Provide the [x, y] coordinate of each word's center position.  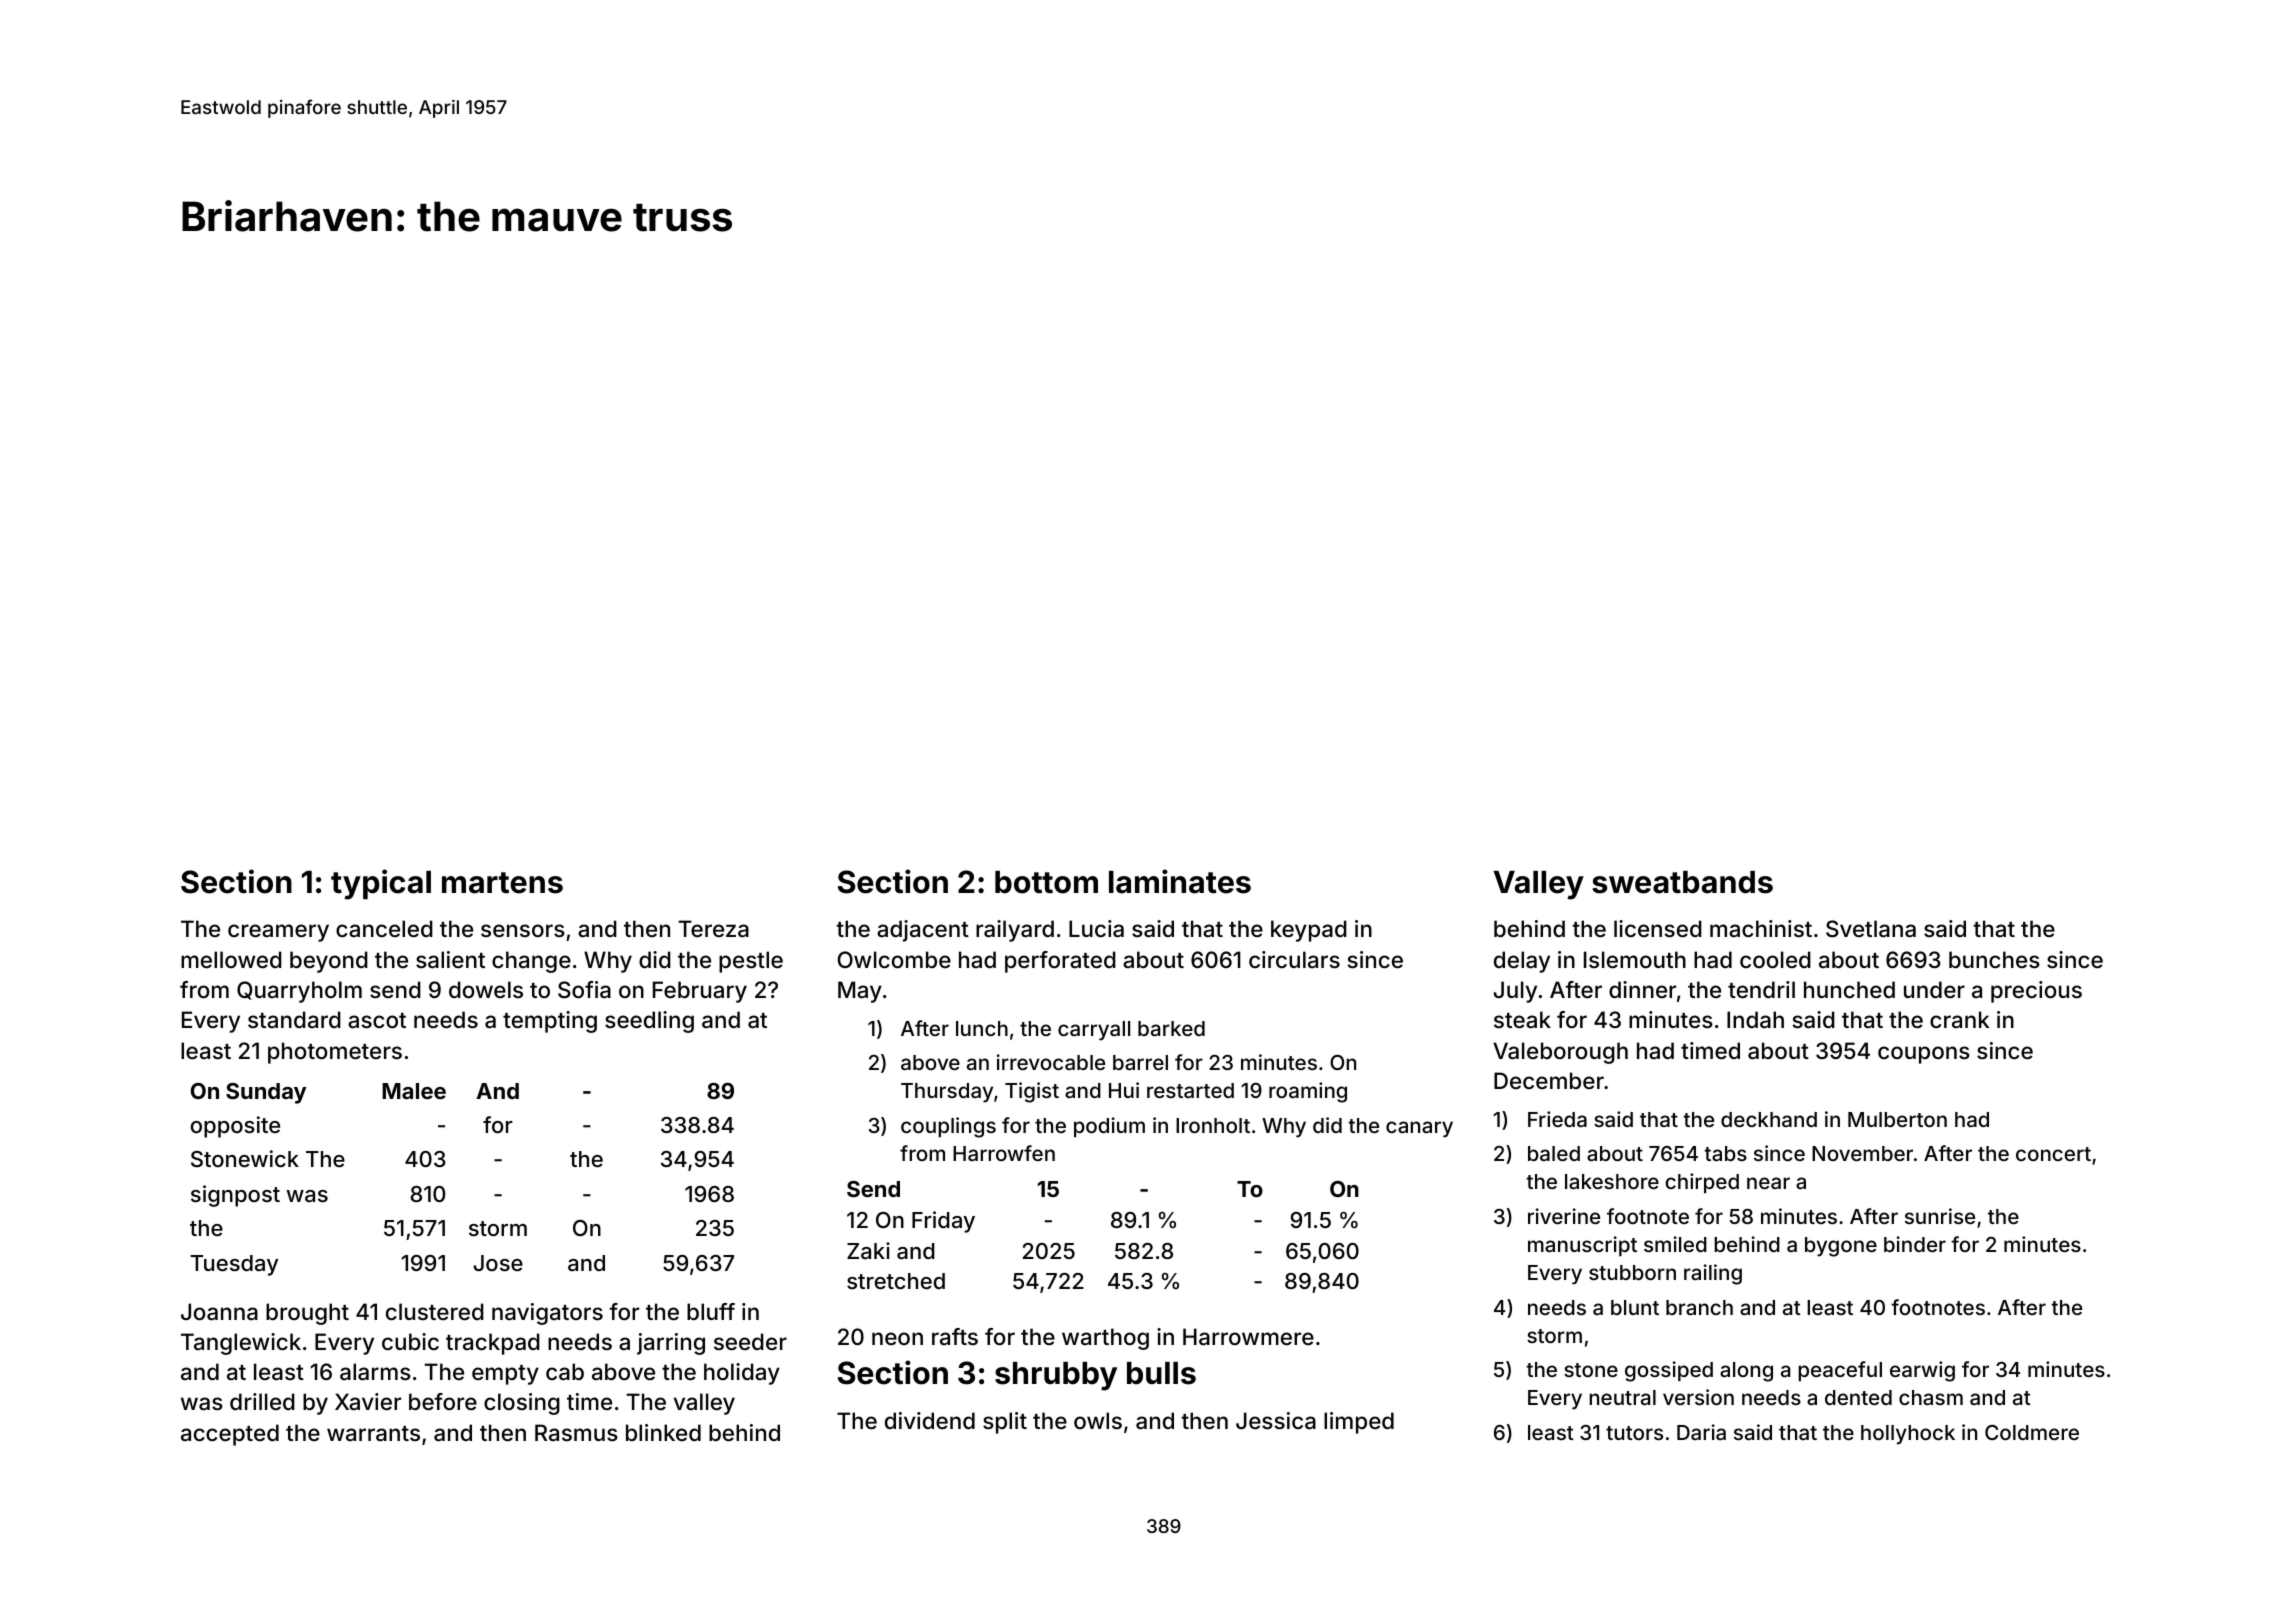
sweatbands [1682, 882]
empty [505, 1375]
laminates [1180, 881]
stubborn [1632, 1272]
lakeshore [1612, 1181]
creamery [278, 933]
